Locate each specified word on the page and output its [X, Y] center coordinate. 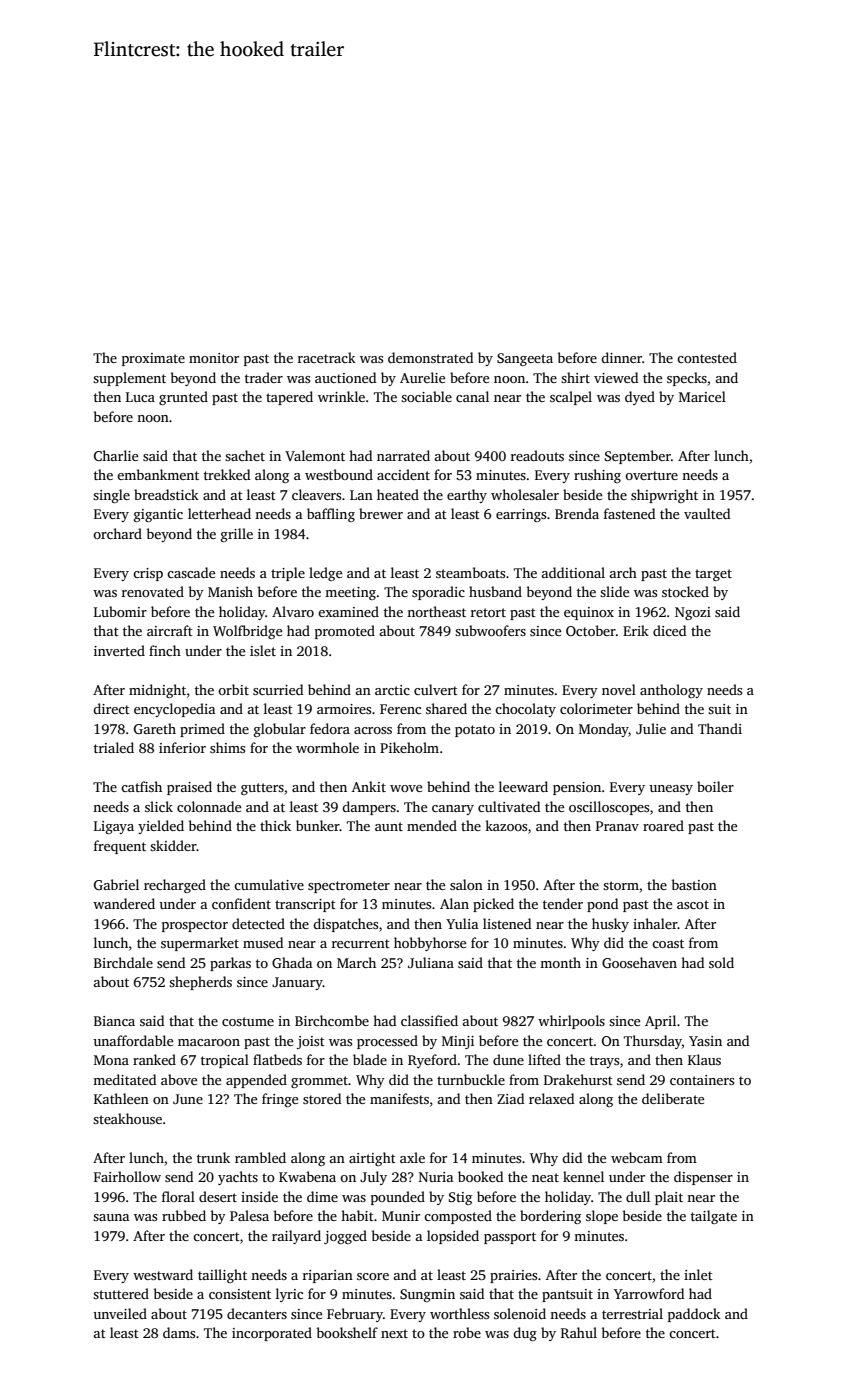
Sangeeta [525, 359]
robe [467, 1332]
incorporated [272, 1334]
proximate [153, 359]
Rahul [579, 1332]
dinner [621, 357]
